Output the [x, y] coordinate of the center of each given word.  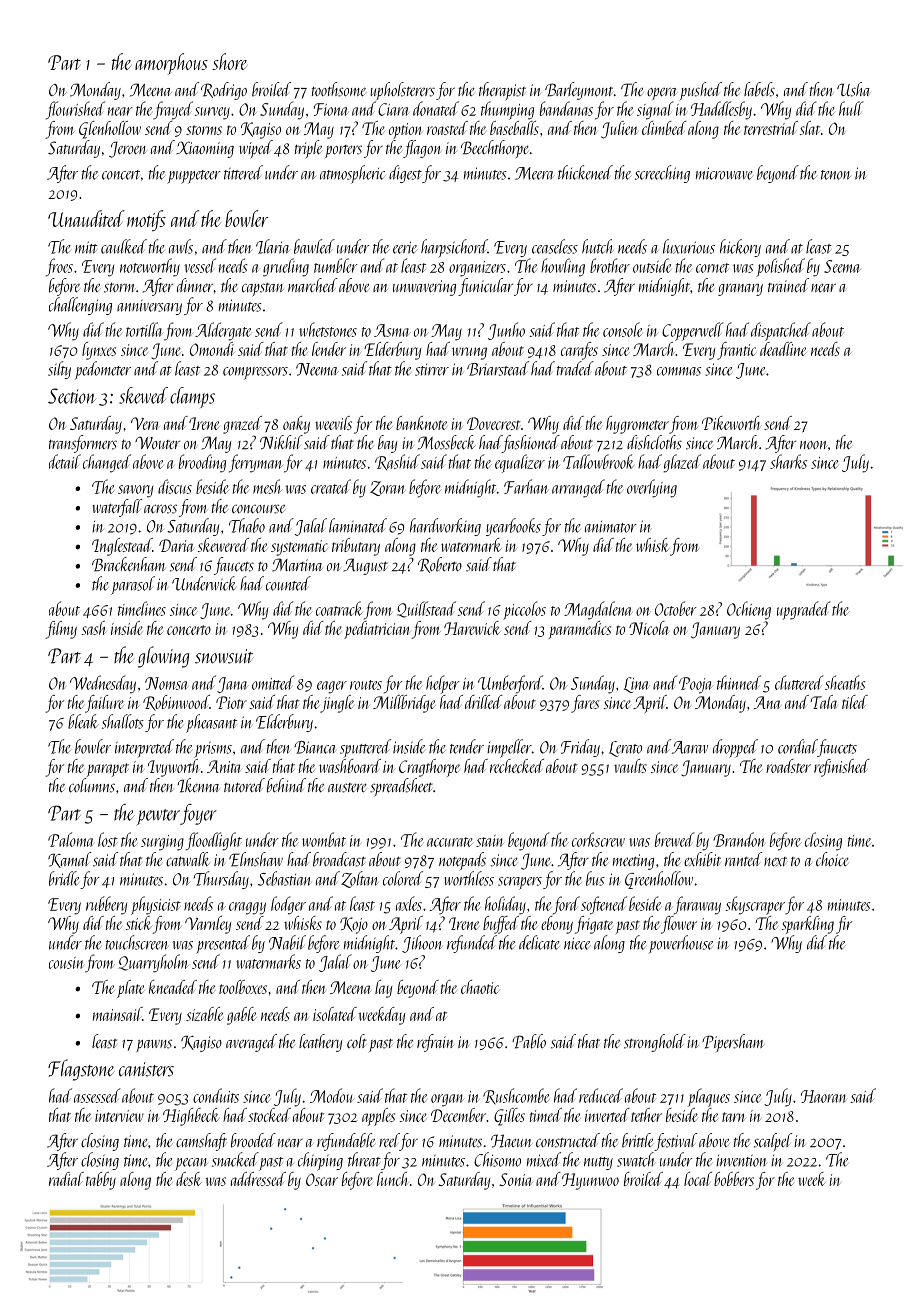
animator [611, 527]
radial [66, 1179]
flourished [75, 110]
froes [59, 267]
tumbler [336, 265]
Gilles [509, 1117]
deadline [783, 349]
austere [347, 788]
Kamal [69, 860]
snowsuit [224, 656]
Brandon [739, 839]
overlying [652, 488]
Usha [853, 89]
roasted [447, 128]
